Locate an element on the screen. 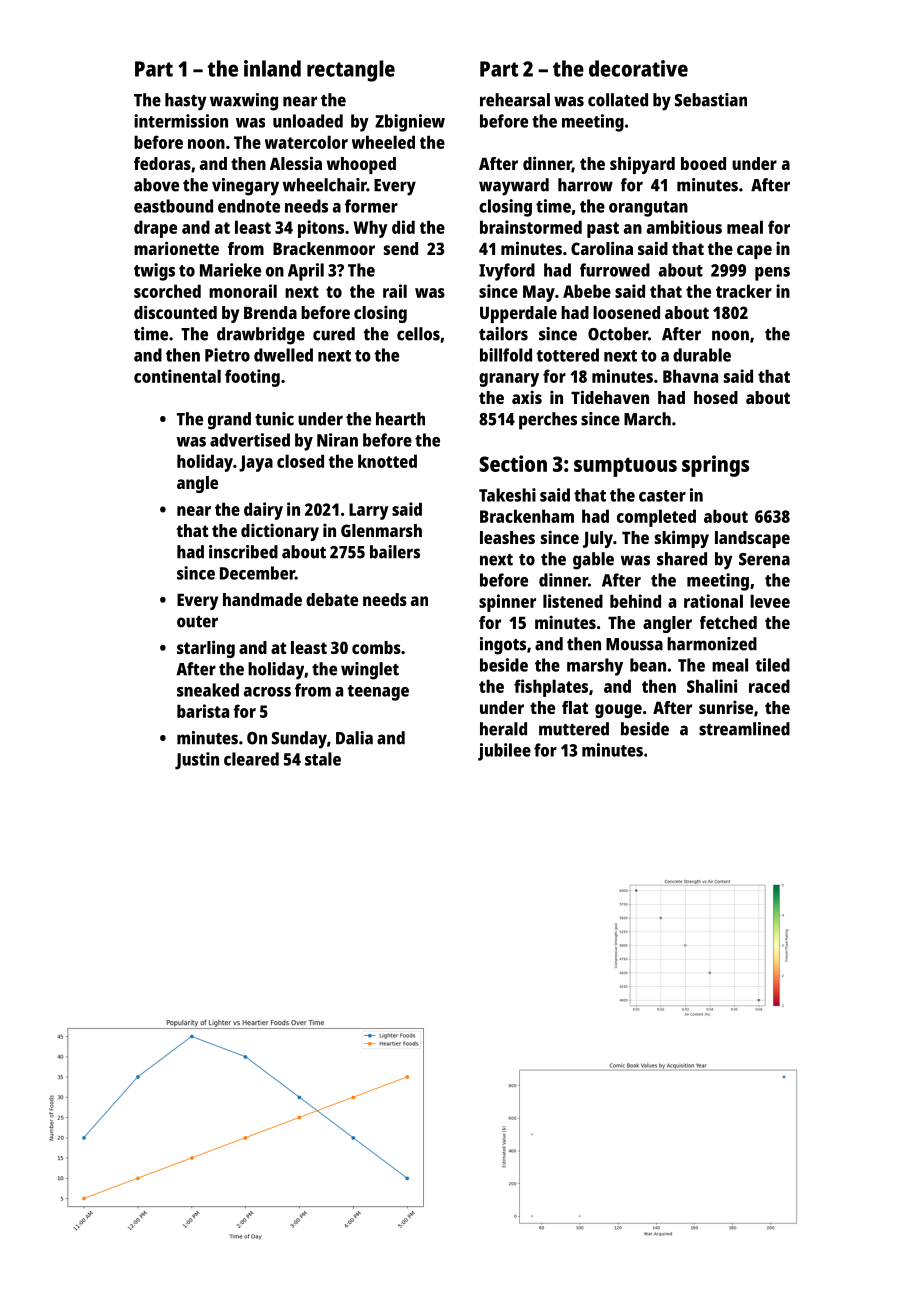 The width and height of the screenshot is (924, 1314). Larry is located at coordinates (369, 511).
